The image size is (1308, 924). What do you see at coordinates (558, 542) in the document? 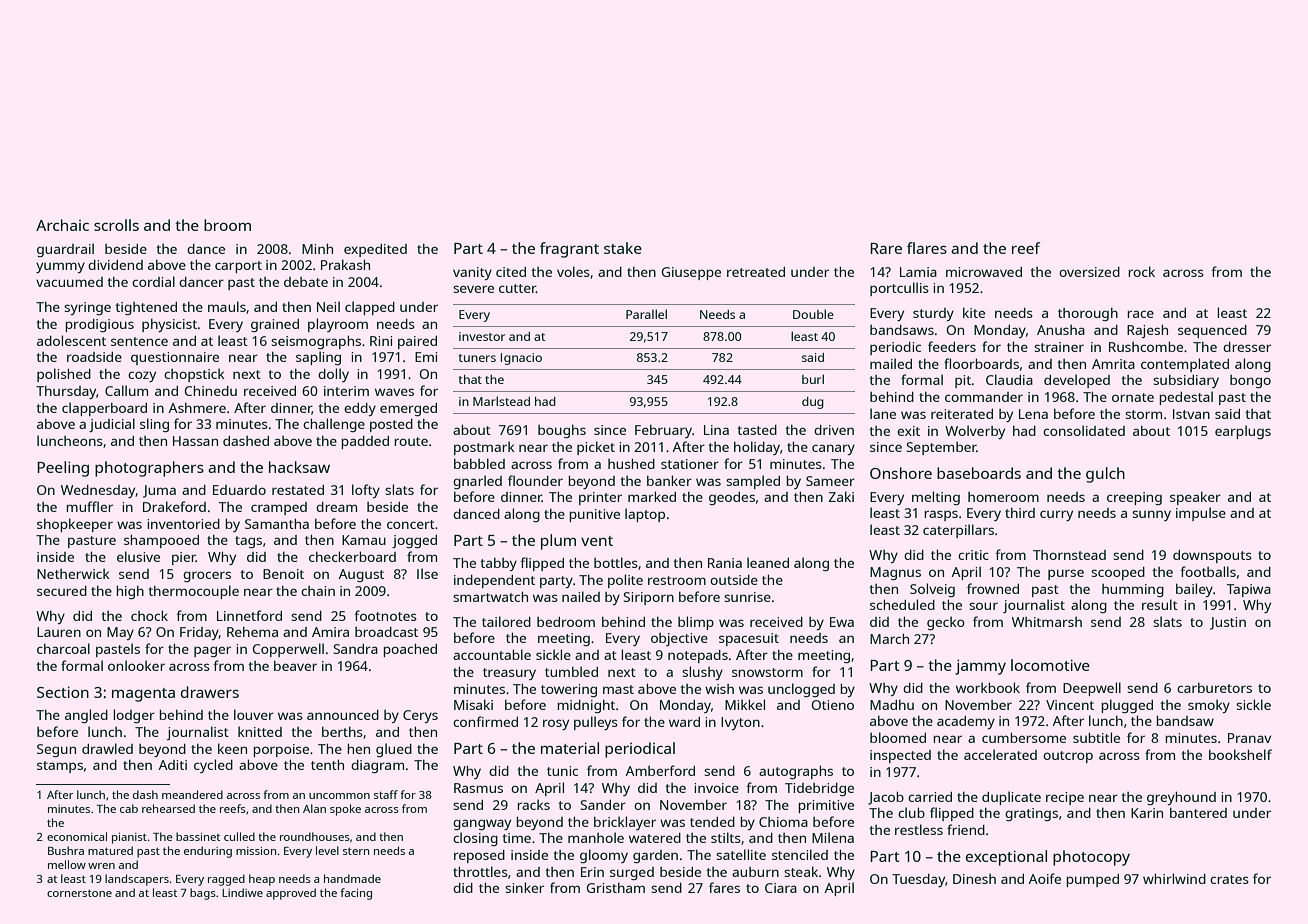
I see `plum` at bounding box center [558, 542].
